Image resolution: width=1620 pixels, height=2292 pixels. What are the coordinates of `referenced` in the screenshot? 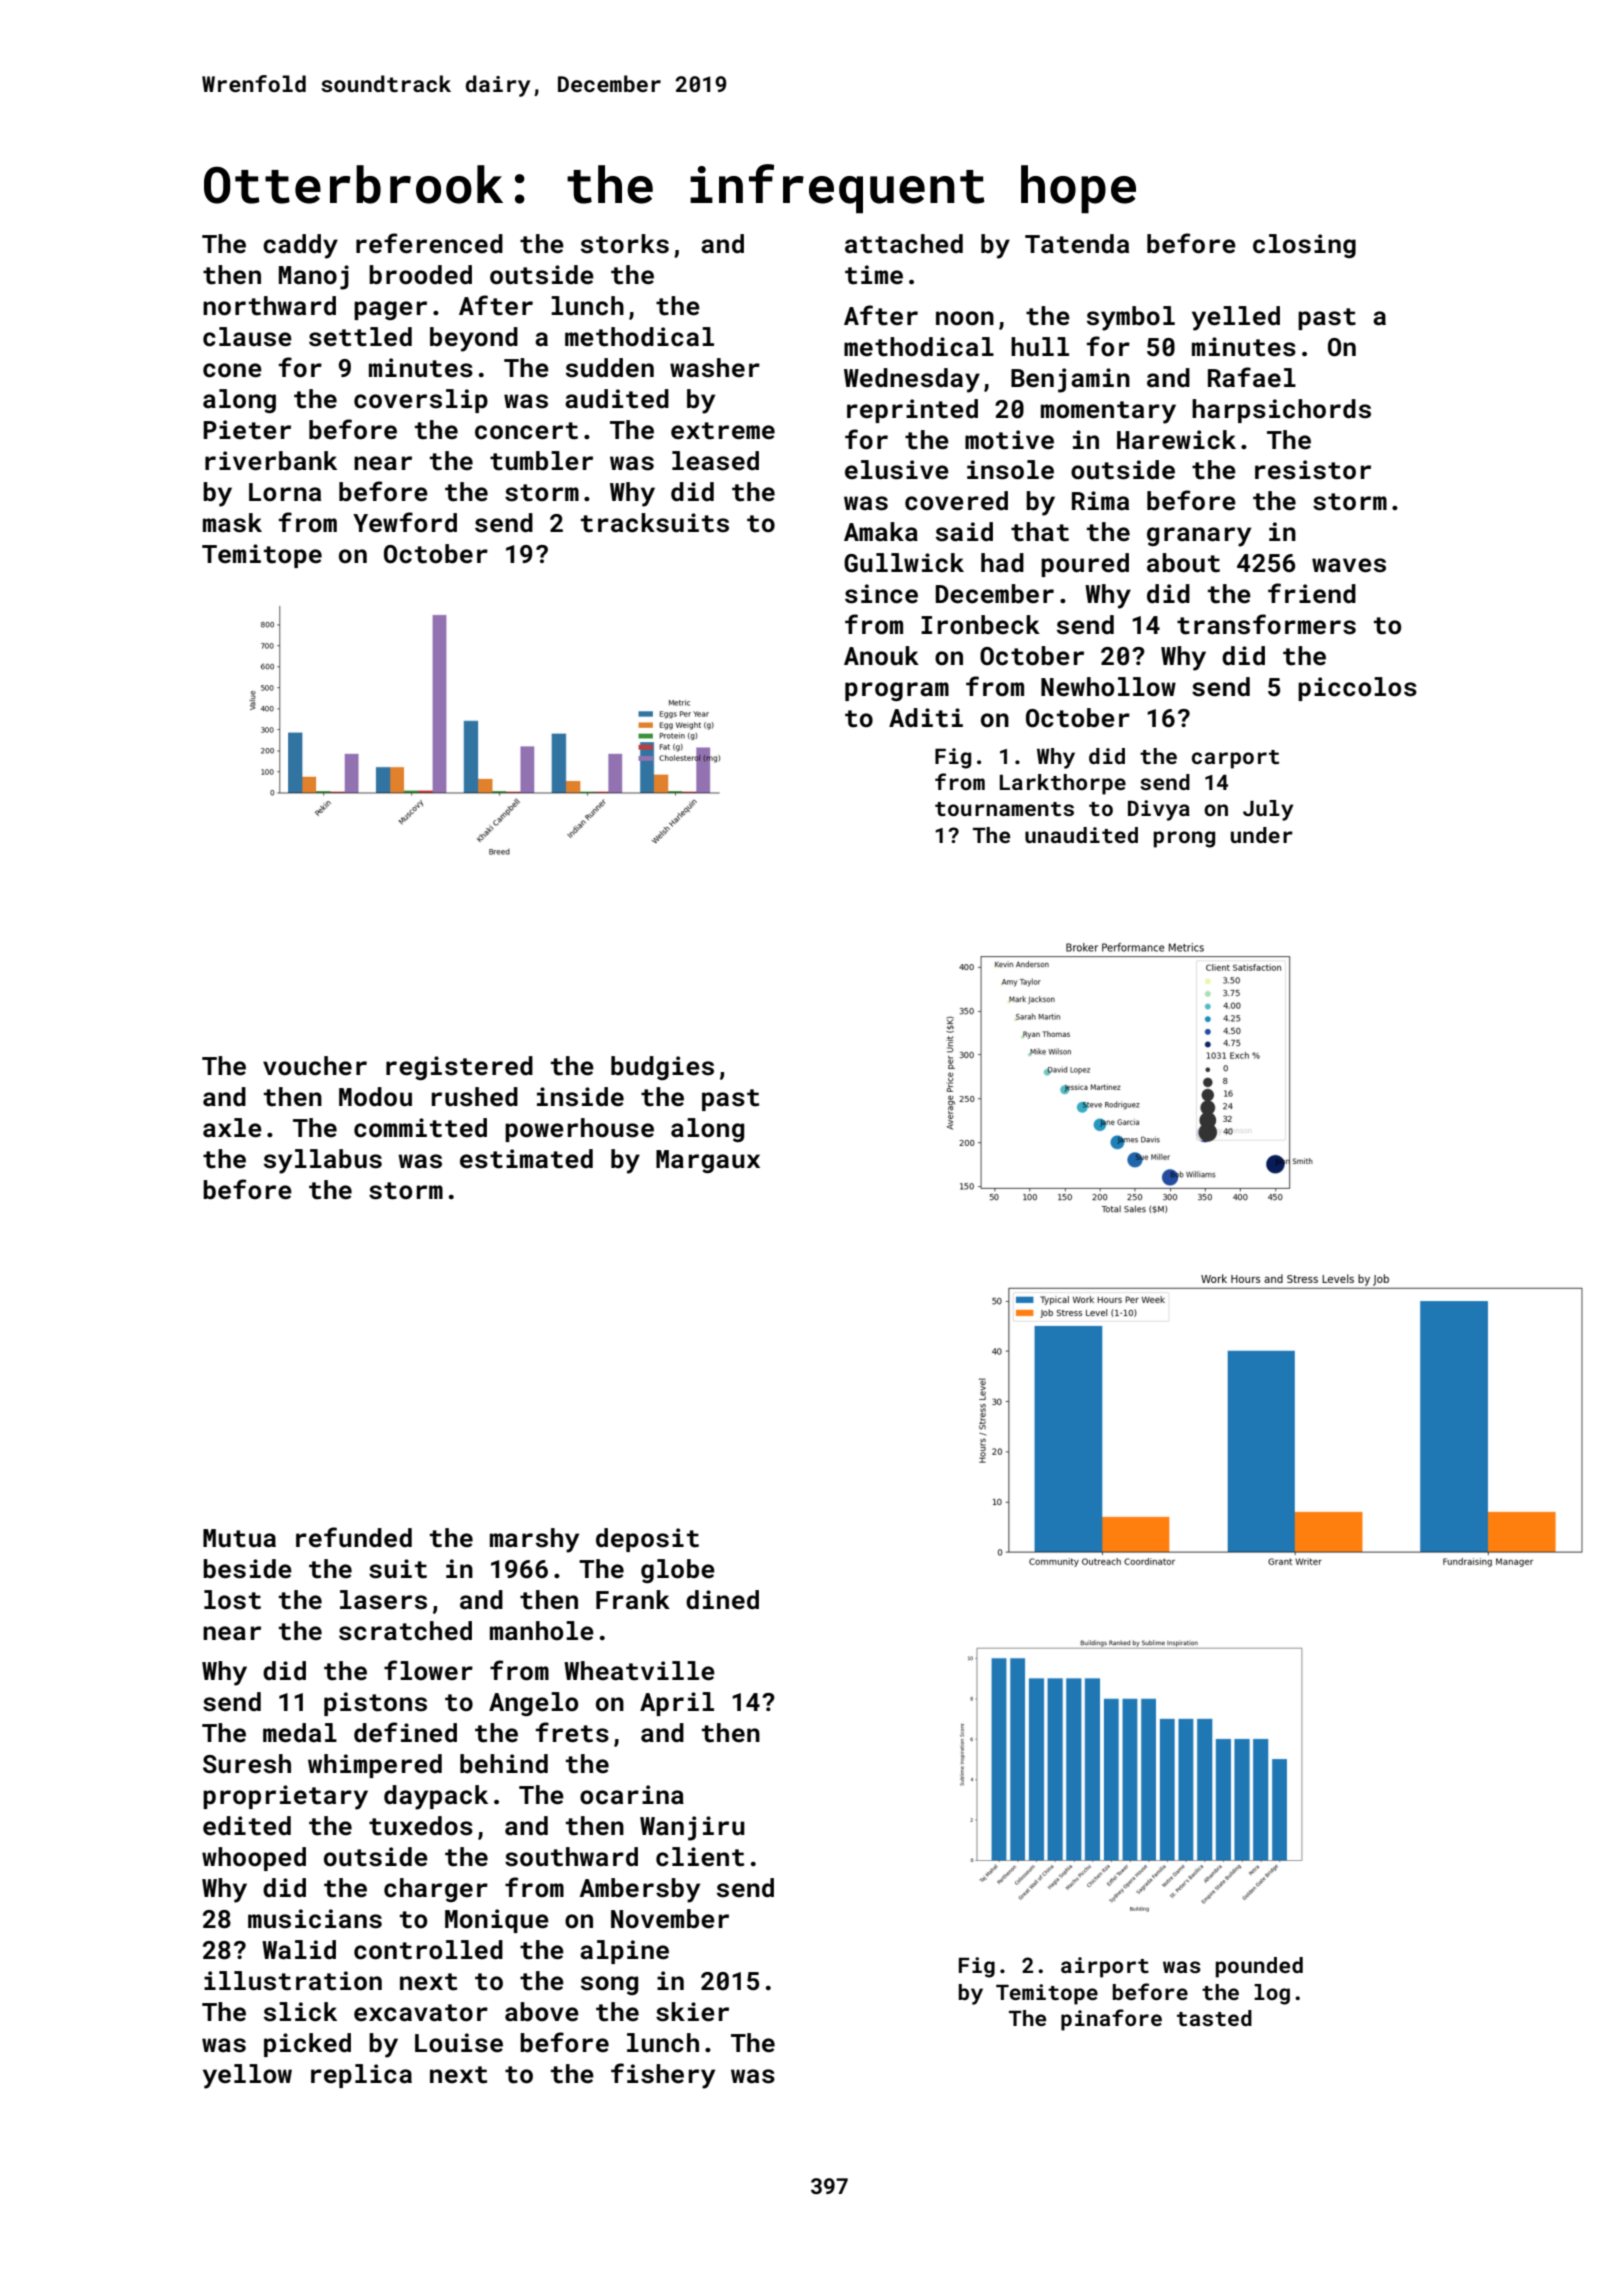 It's located at (429, 243).
